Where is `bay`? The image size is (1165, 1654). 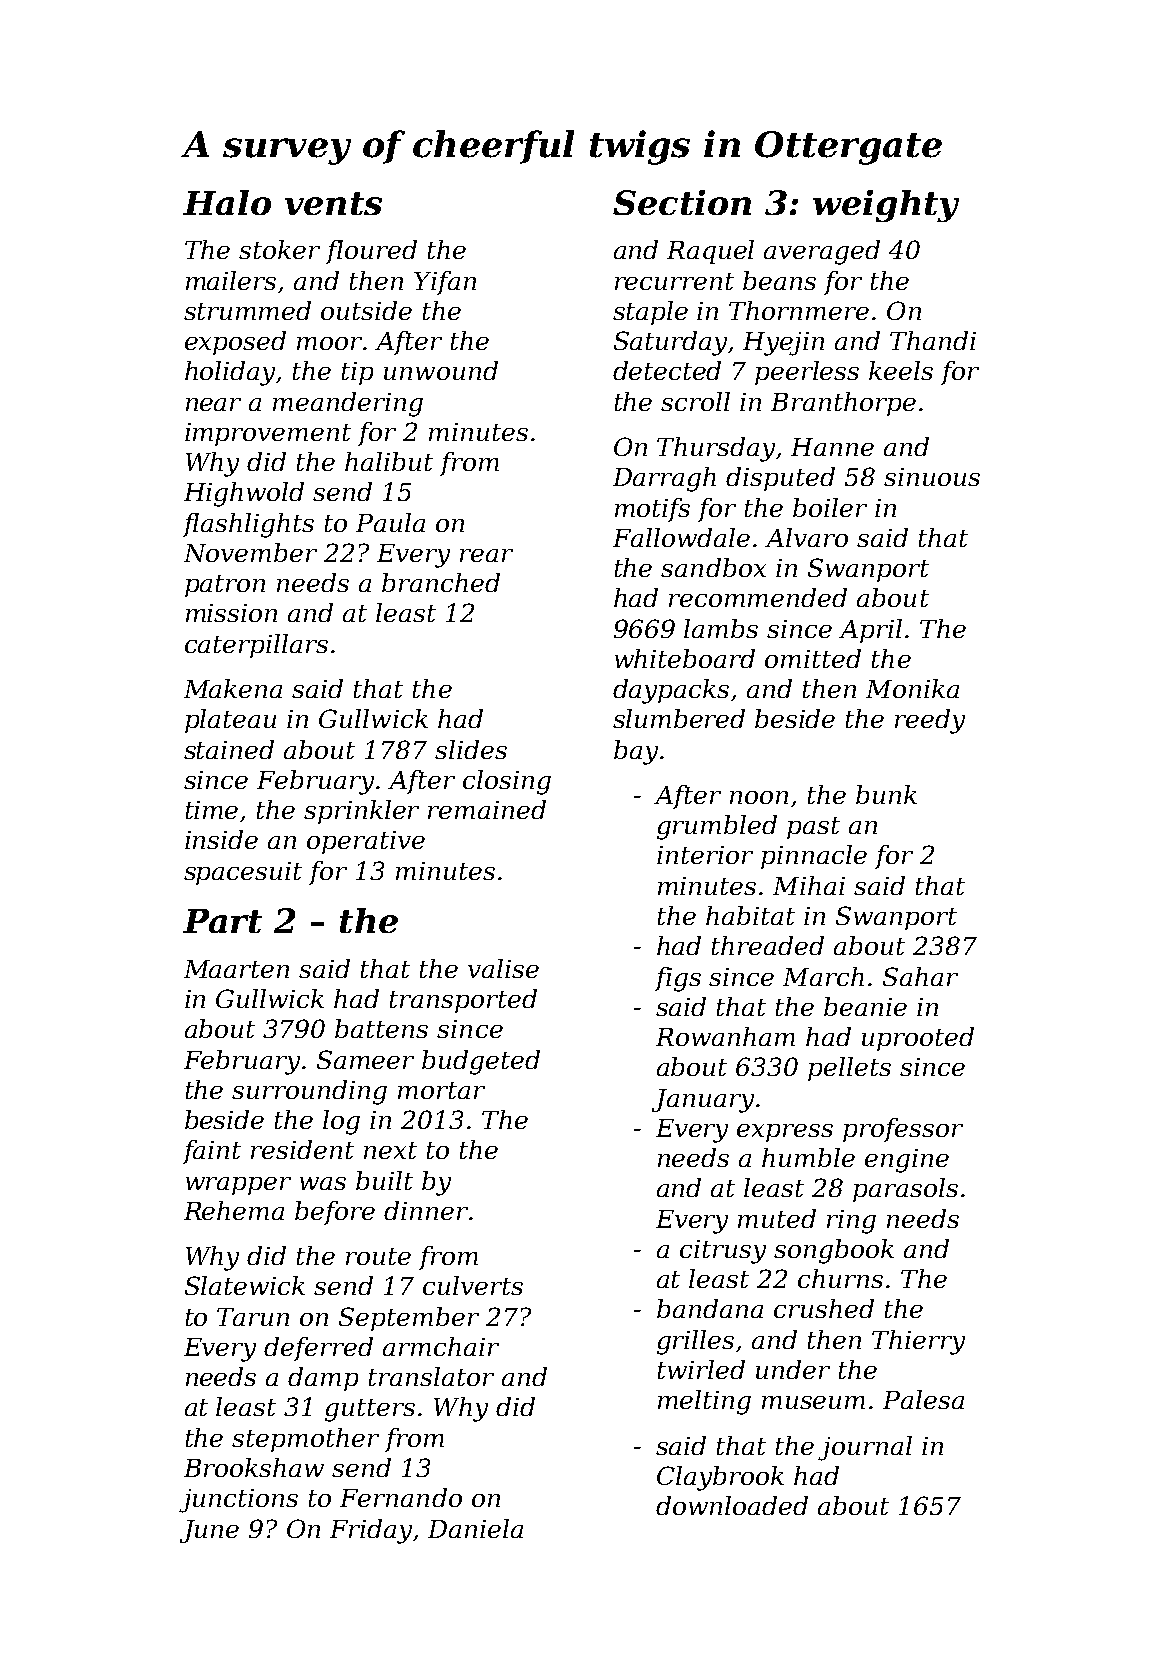 bay is located at coordinates (636, 752).
